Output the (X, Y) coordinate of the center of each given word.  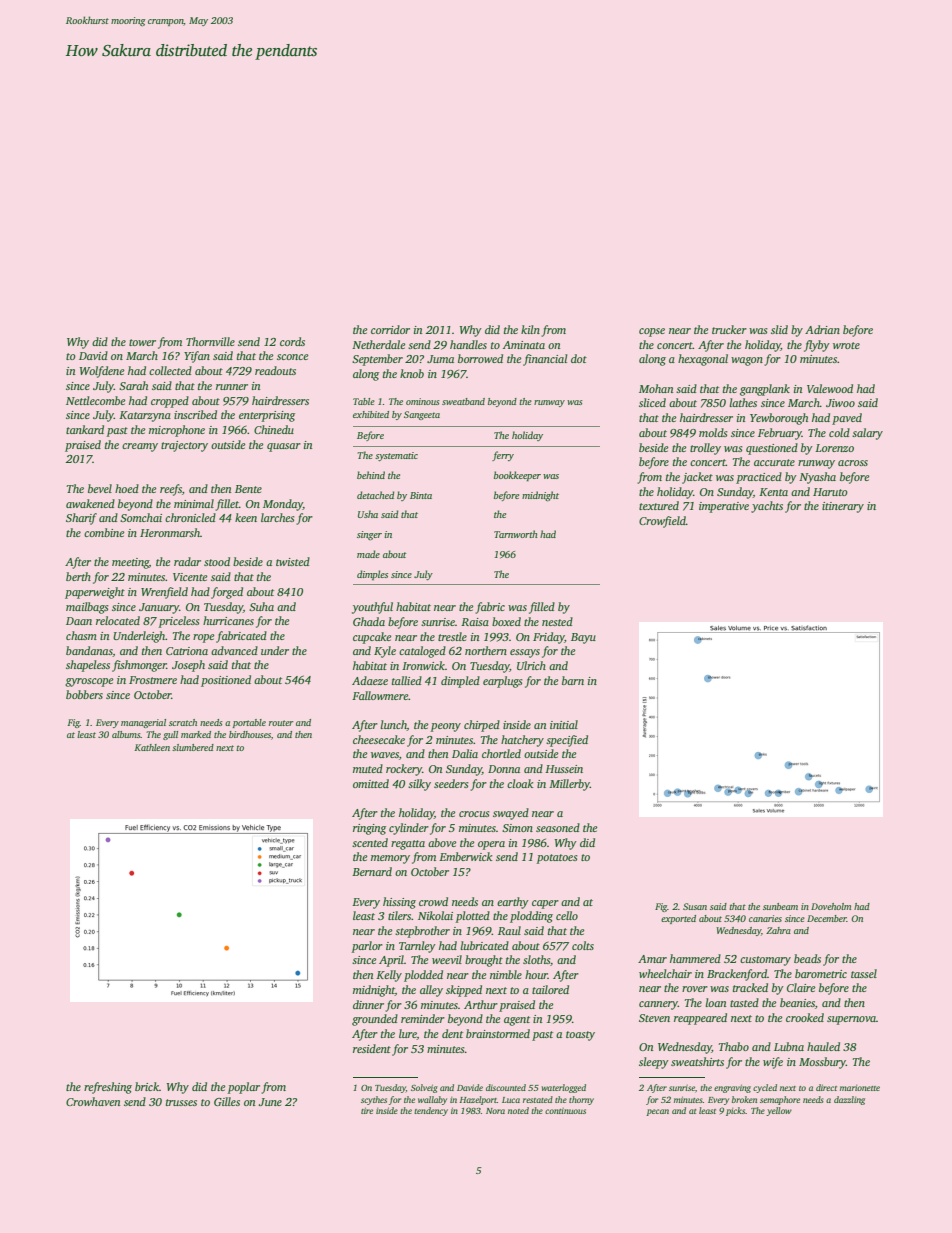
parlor (367, 947)
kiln (530, 329)
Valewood (830, 388)
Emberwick (465, 856)
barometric (821, 973)
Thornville (210, 341)
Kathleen (152, 747)
